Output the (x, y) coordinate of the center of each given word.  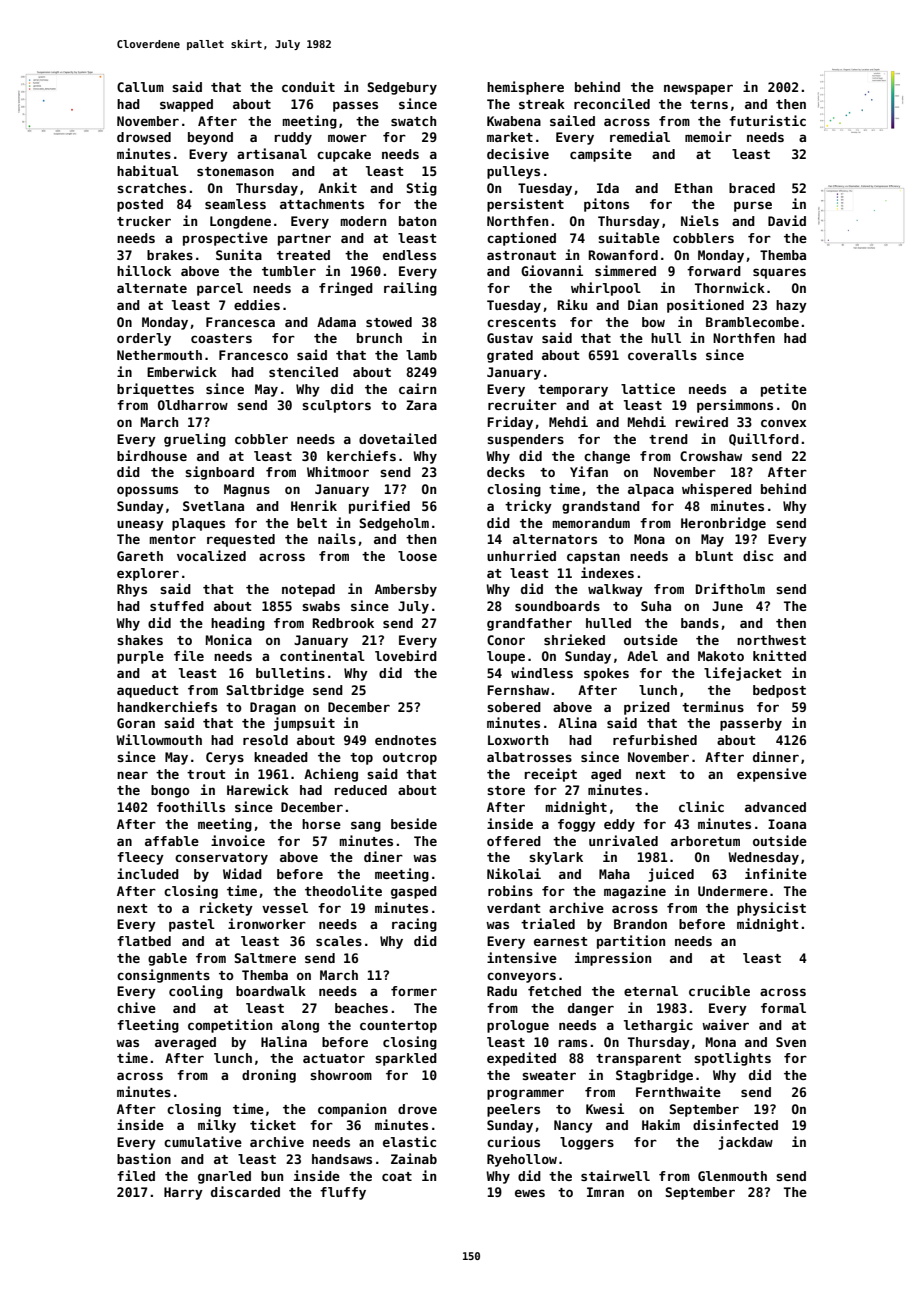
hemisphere (525, 88)
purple (140, 657)
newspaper (698, 89)
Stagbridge (654, 1076)
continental (322, 655)
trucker (144, 221)
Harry (183, 1193)
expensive (772, 775)
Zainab (414, 1158)
